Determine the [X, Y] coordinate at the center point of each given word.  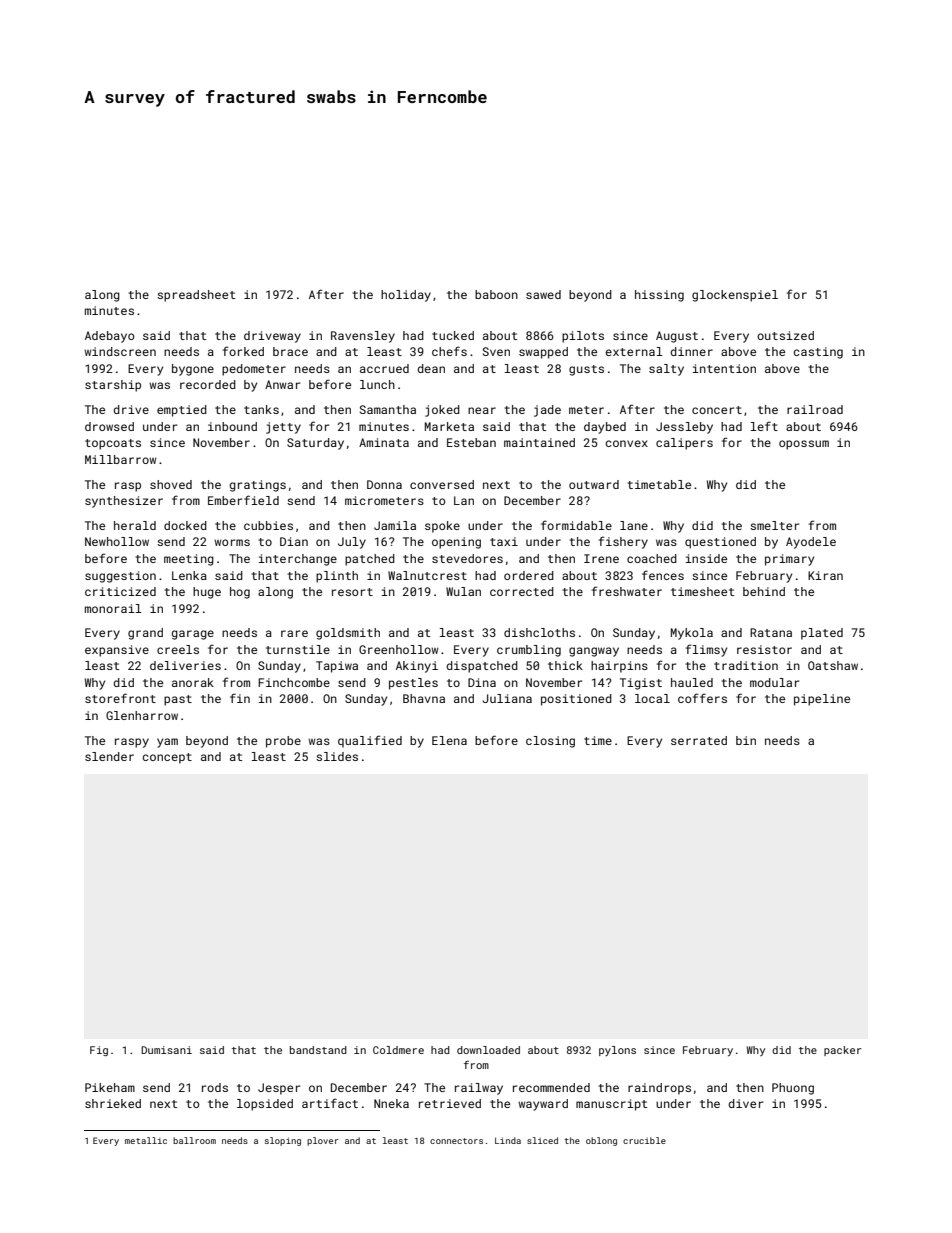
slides [337, 756]
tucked [453, 335]
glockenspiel [735, 296]
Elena [449, 740]
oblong [601, 1141]
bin [746, 740]
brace [290, 351]
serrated [699, 740]
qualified [370, 741]
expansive [117, 651]
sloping [283, 1141]
